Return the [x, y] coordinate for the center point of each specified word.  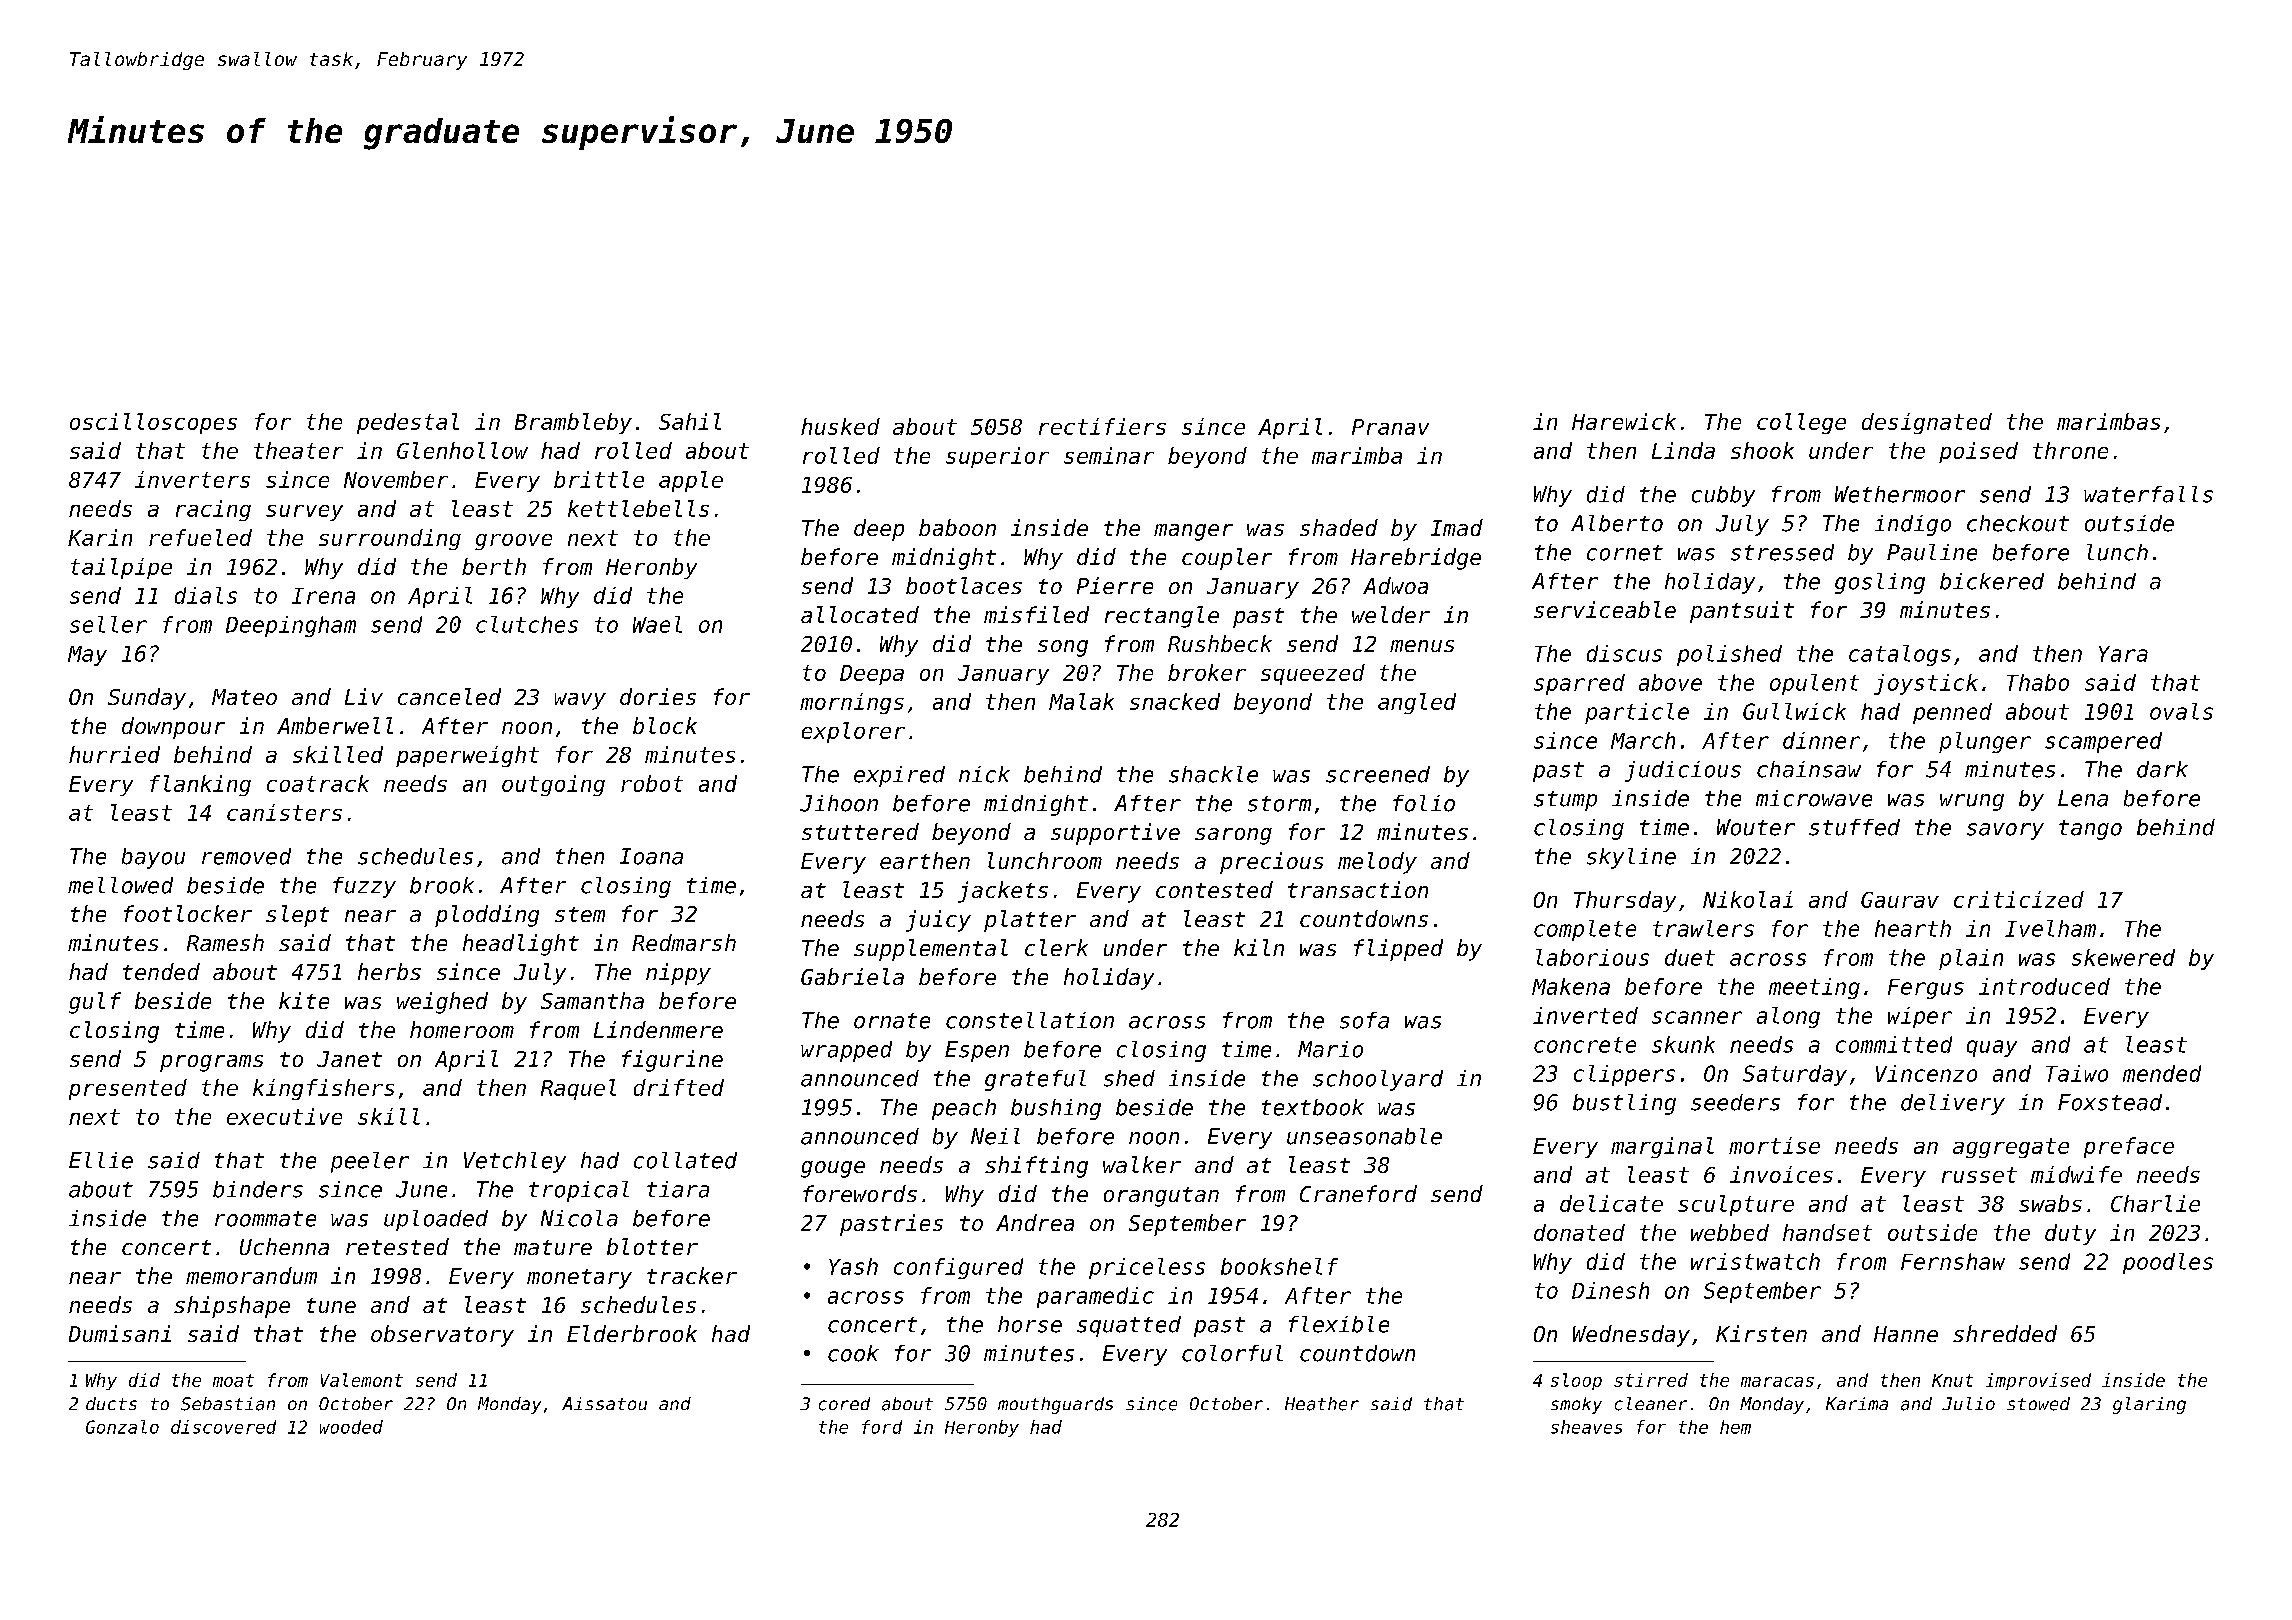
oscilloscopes [153, 423]
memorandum [251, 1275]
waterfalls [2148, 494]
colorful [1232, 1353]
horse [1030, 1324]
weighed [442, 1003]
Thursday [1625, 901]
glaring [2149, 1405]
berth [494, 566]
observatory [442, 1336]
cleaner [1651, 1404]
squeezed [1313, 674]
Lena [2083, 798]
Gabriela [852, 976]
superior [997, 457]
